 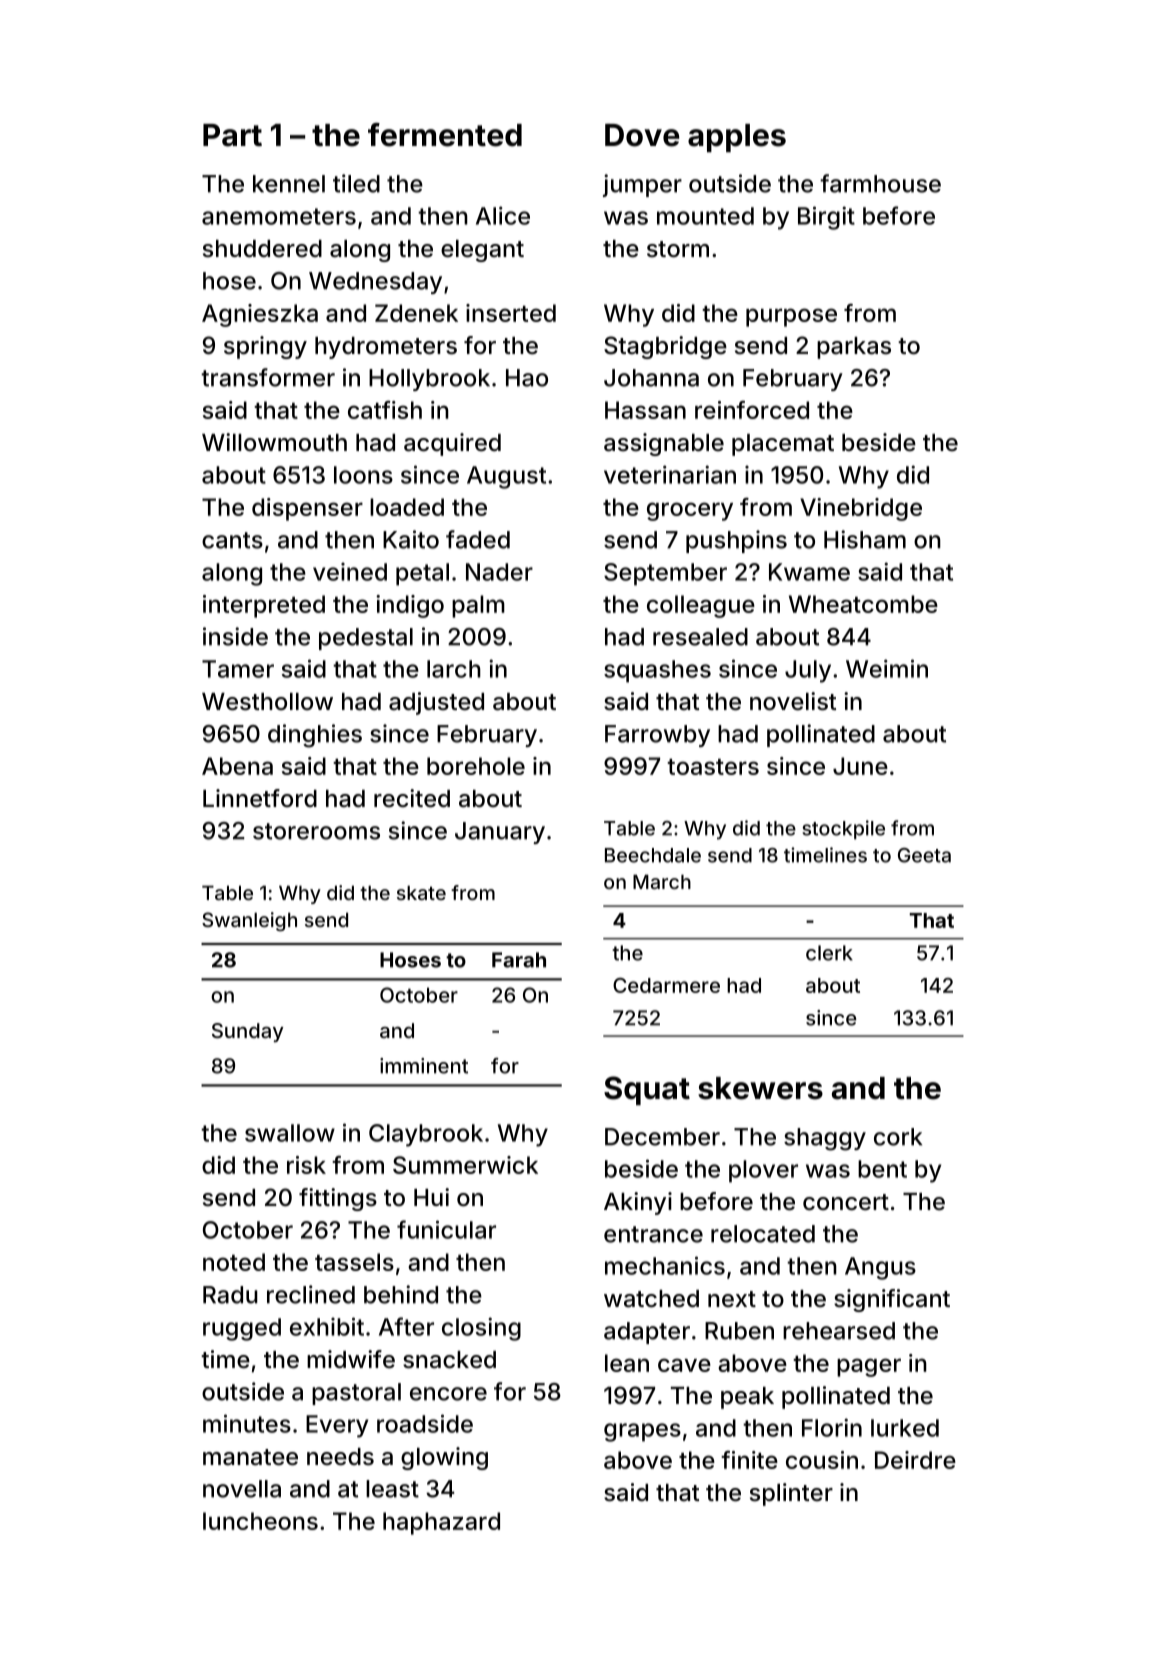 What do you see at coordinates (511, 313) in the screenshot?
I see `inserted` at bounding box center [511, 313].
